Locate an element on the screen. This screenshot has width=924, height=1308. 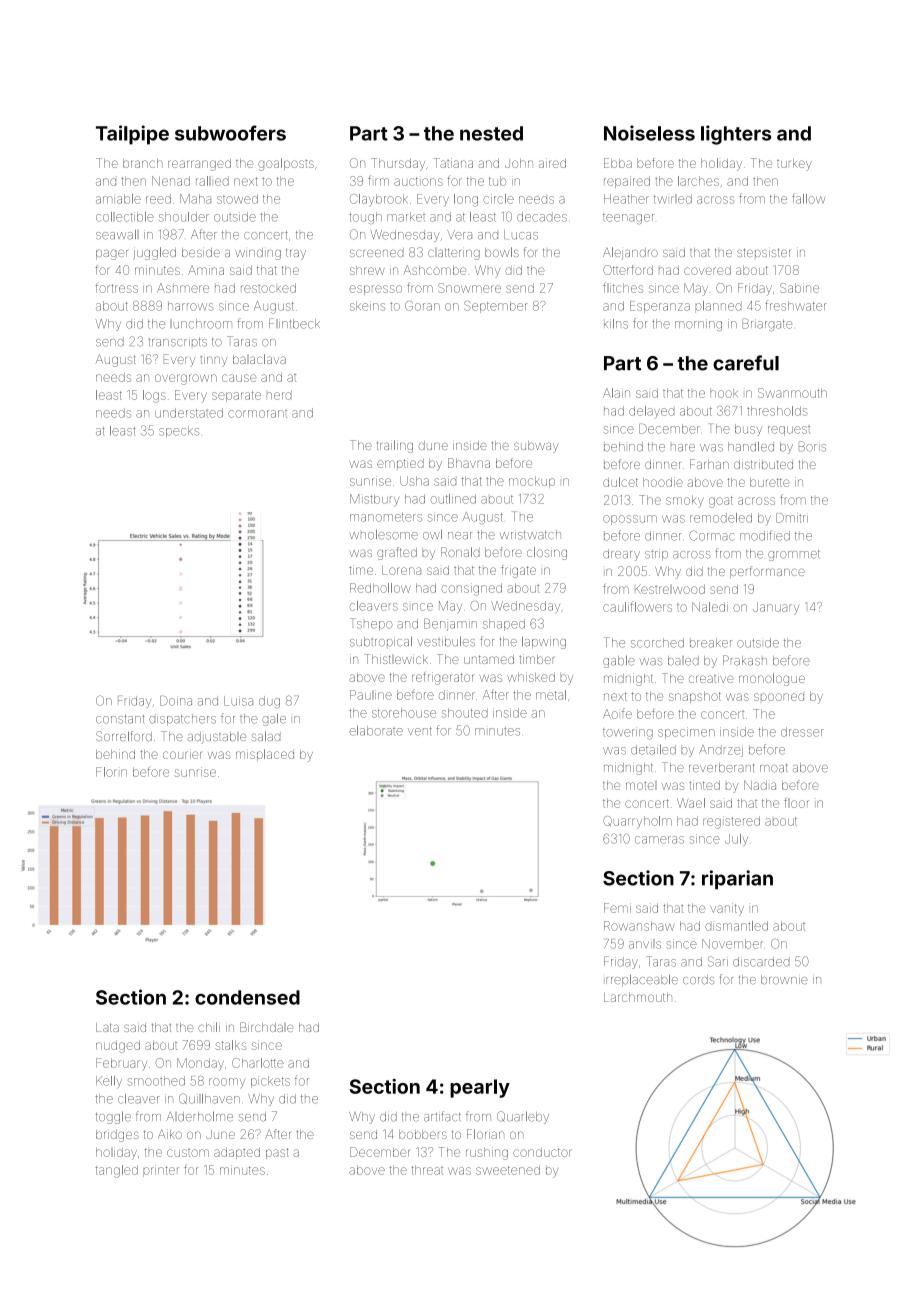
riparian is located at coordinates (737, 879).
